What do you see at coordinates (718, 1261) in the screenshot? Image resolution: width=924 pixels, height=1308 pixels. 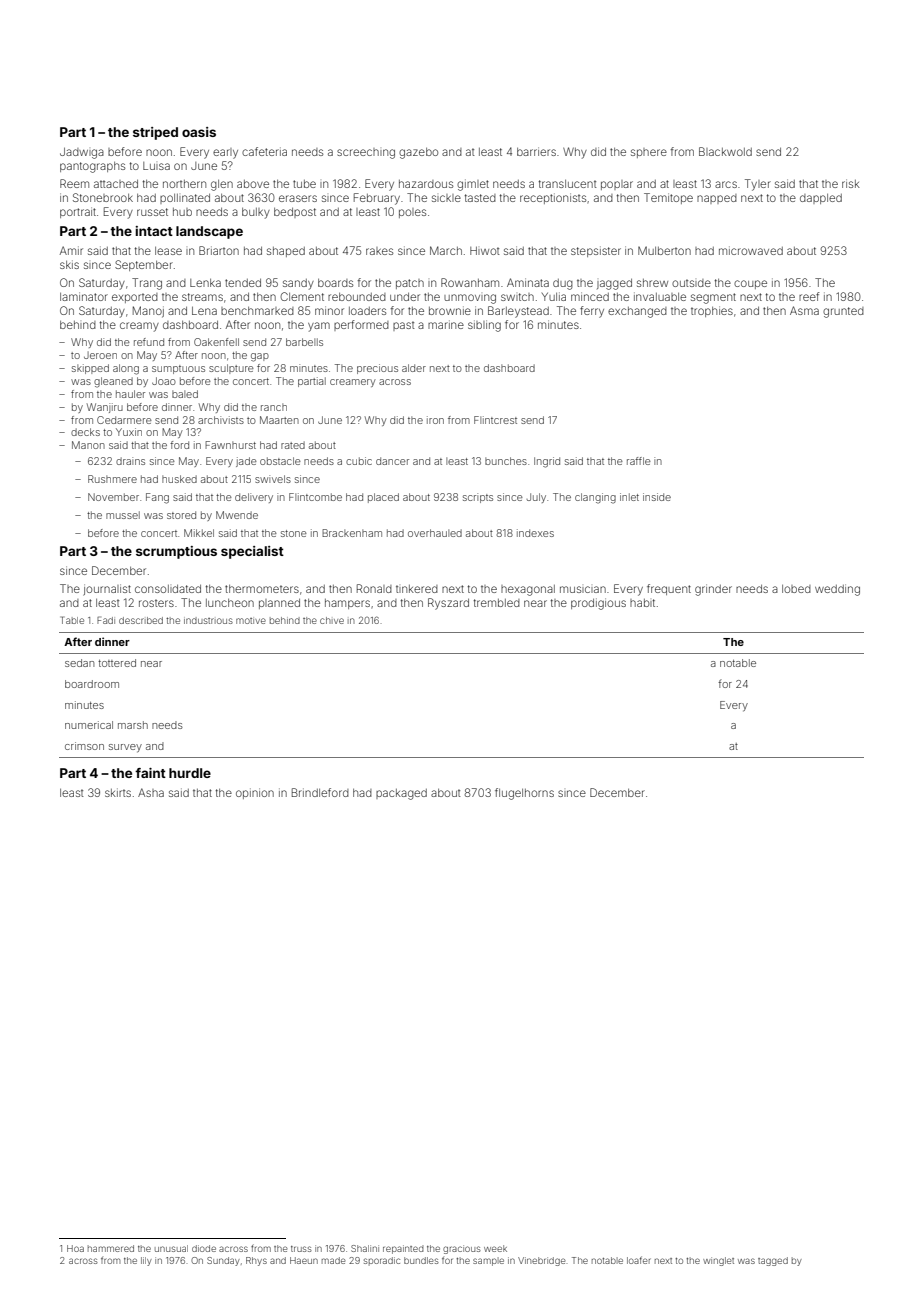 I see `winglet` at bounding box center [718, 1261].
